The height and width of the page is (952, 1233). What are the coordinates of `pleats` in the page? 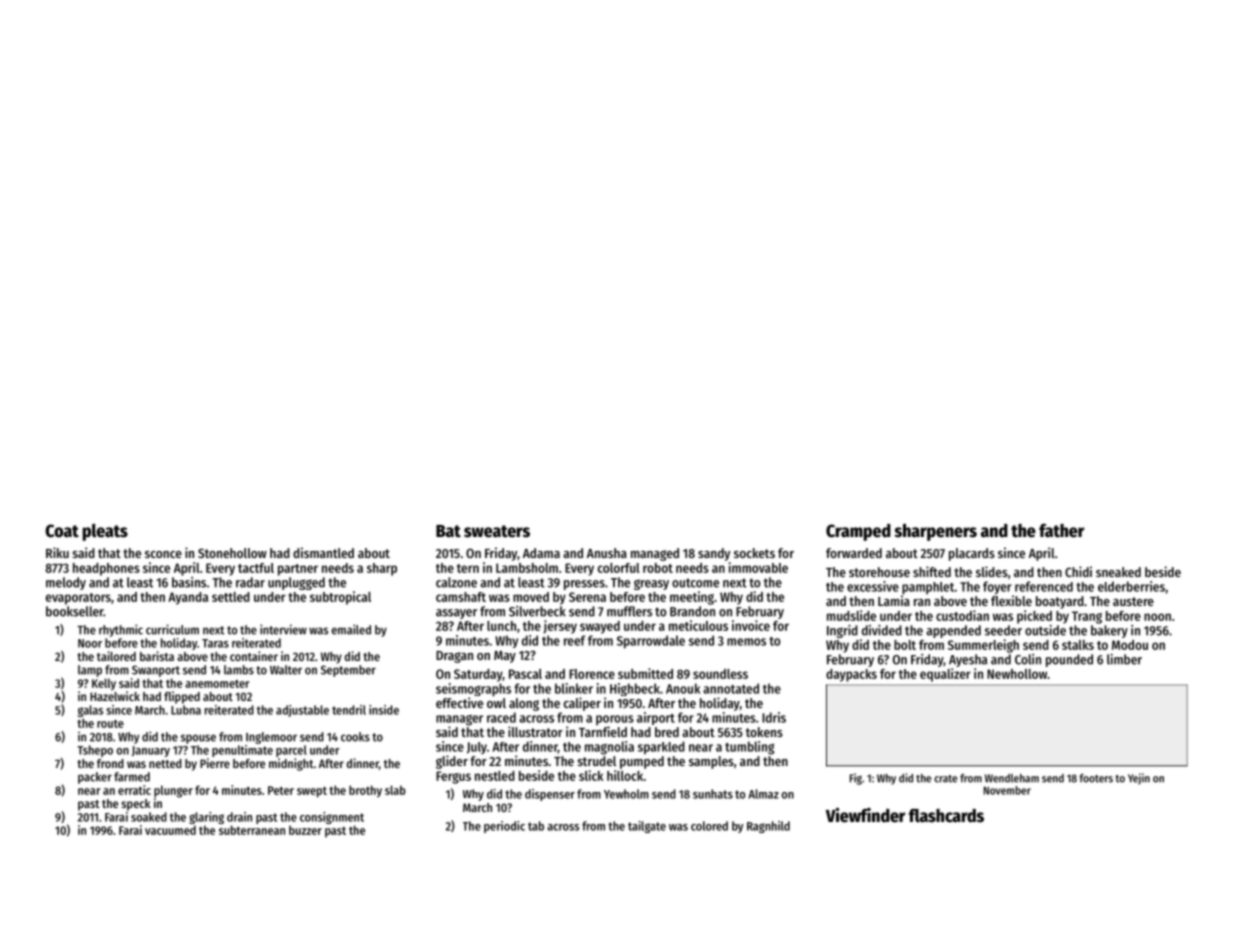 It's located at (105, 532).
